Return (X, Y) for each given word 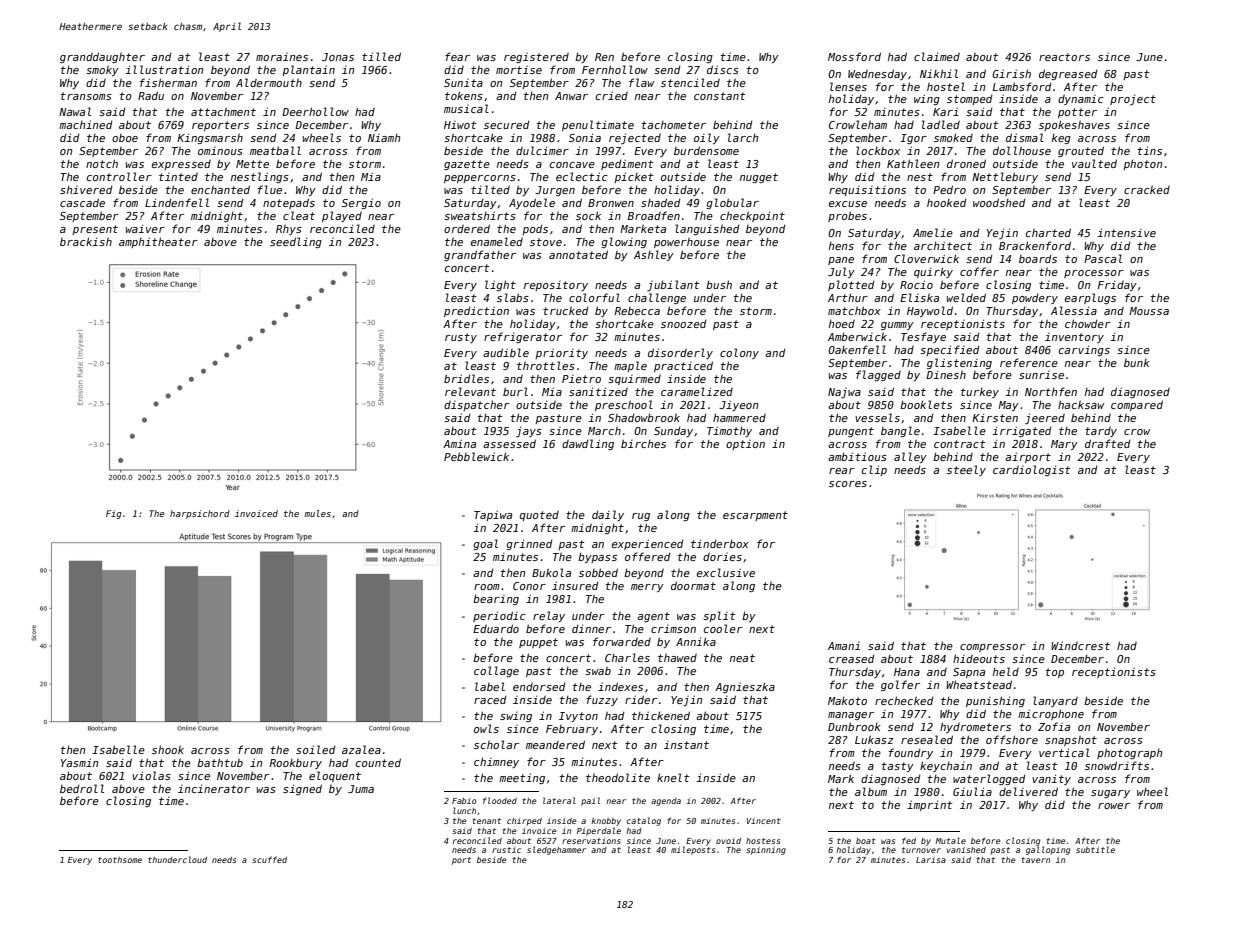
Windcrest (1080, 645)
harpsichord (200, 514)
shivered (86, 189)
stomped (970, 99)
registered (536, 58)
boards (1038, 258)
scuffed (269, 859)
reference (1029, 362)
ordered (467, 228)
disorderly (680, 353)
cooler (723, 628)
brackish (86, 241)
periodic (499, 616)
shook (168, 749)
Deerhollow (315, 111)
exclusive (726, 572)
